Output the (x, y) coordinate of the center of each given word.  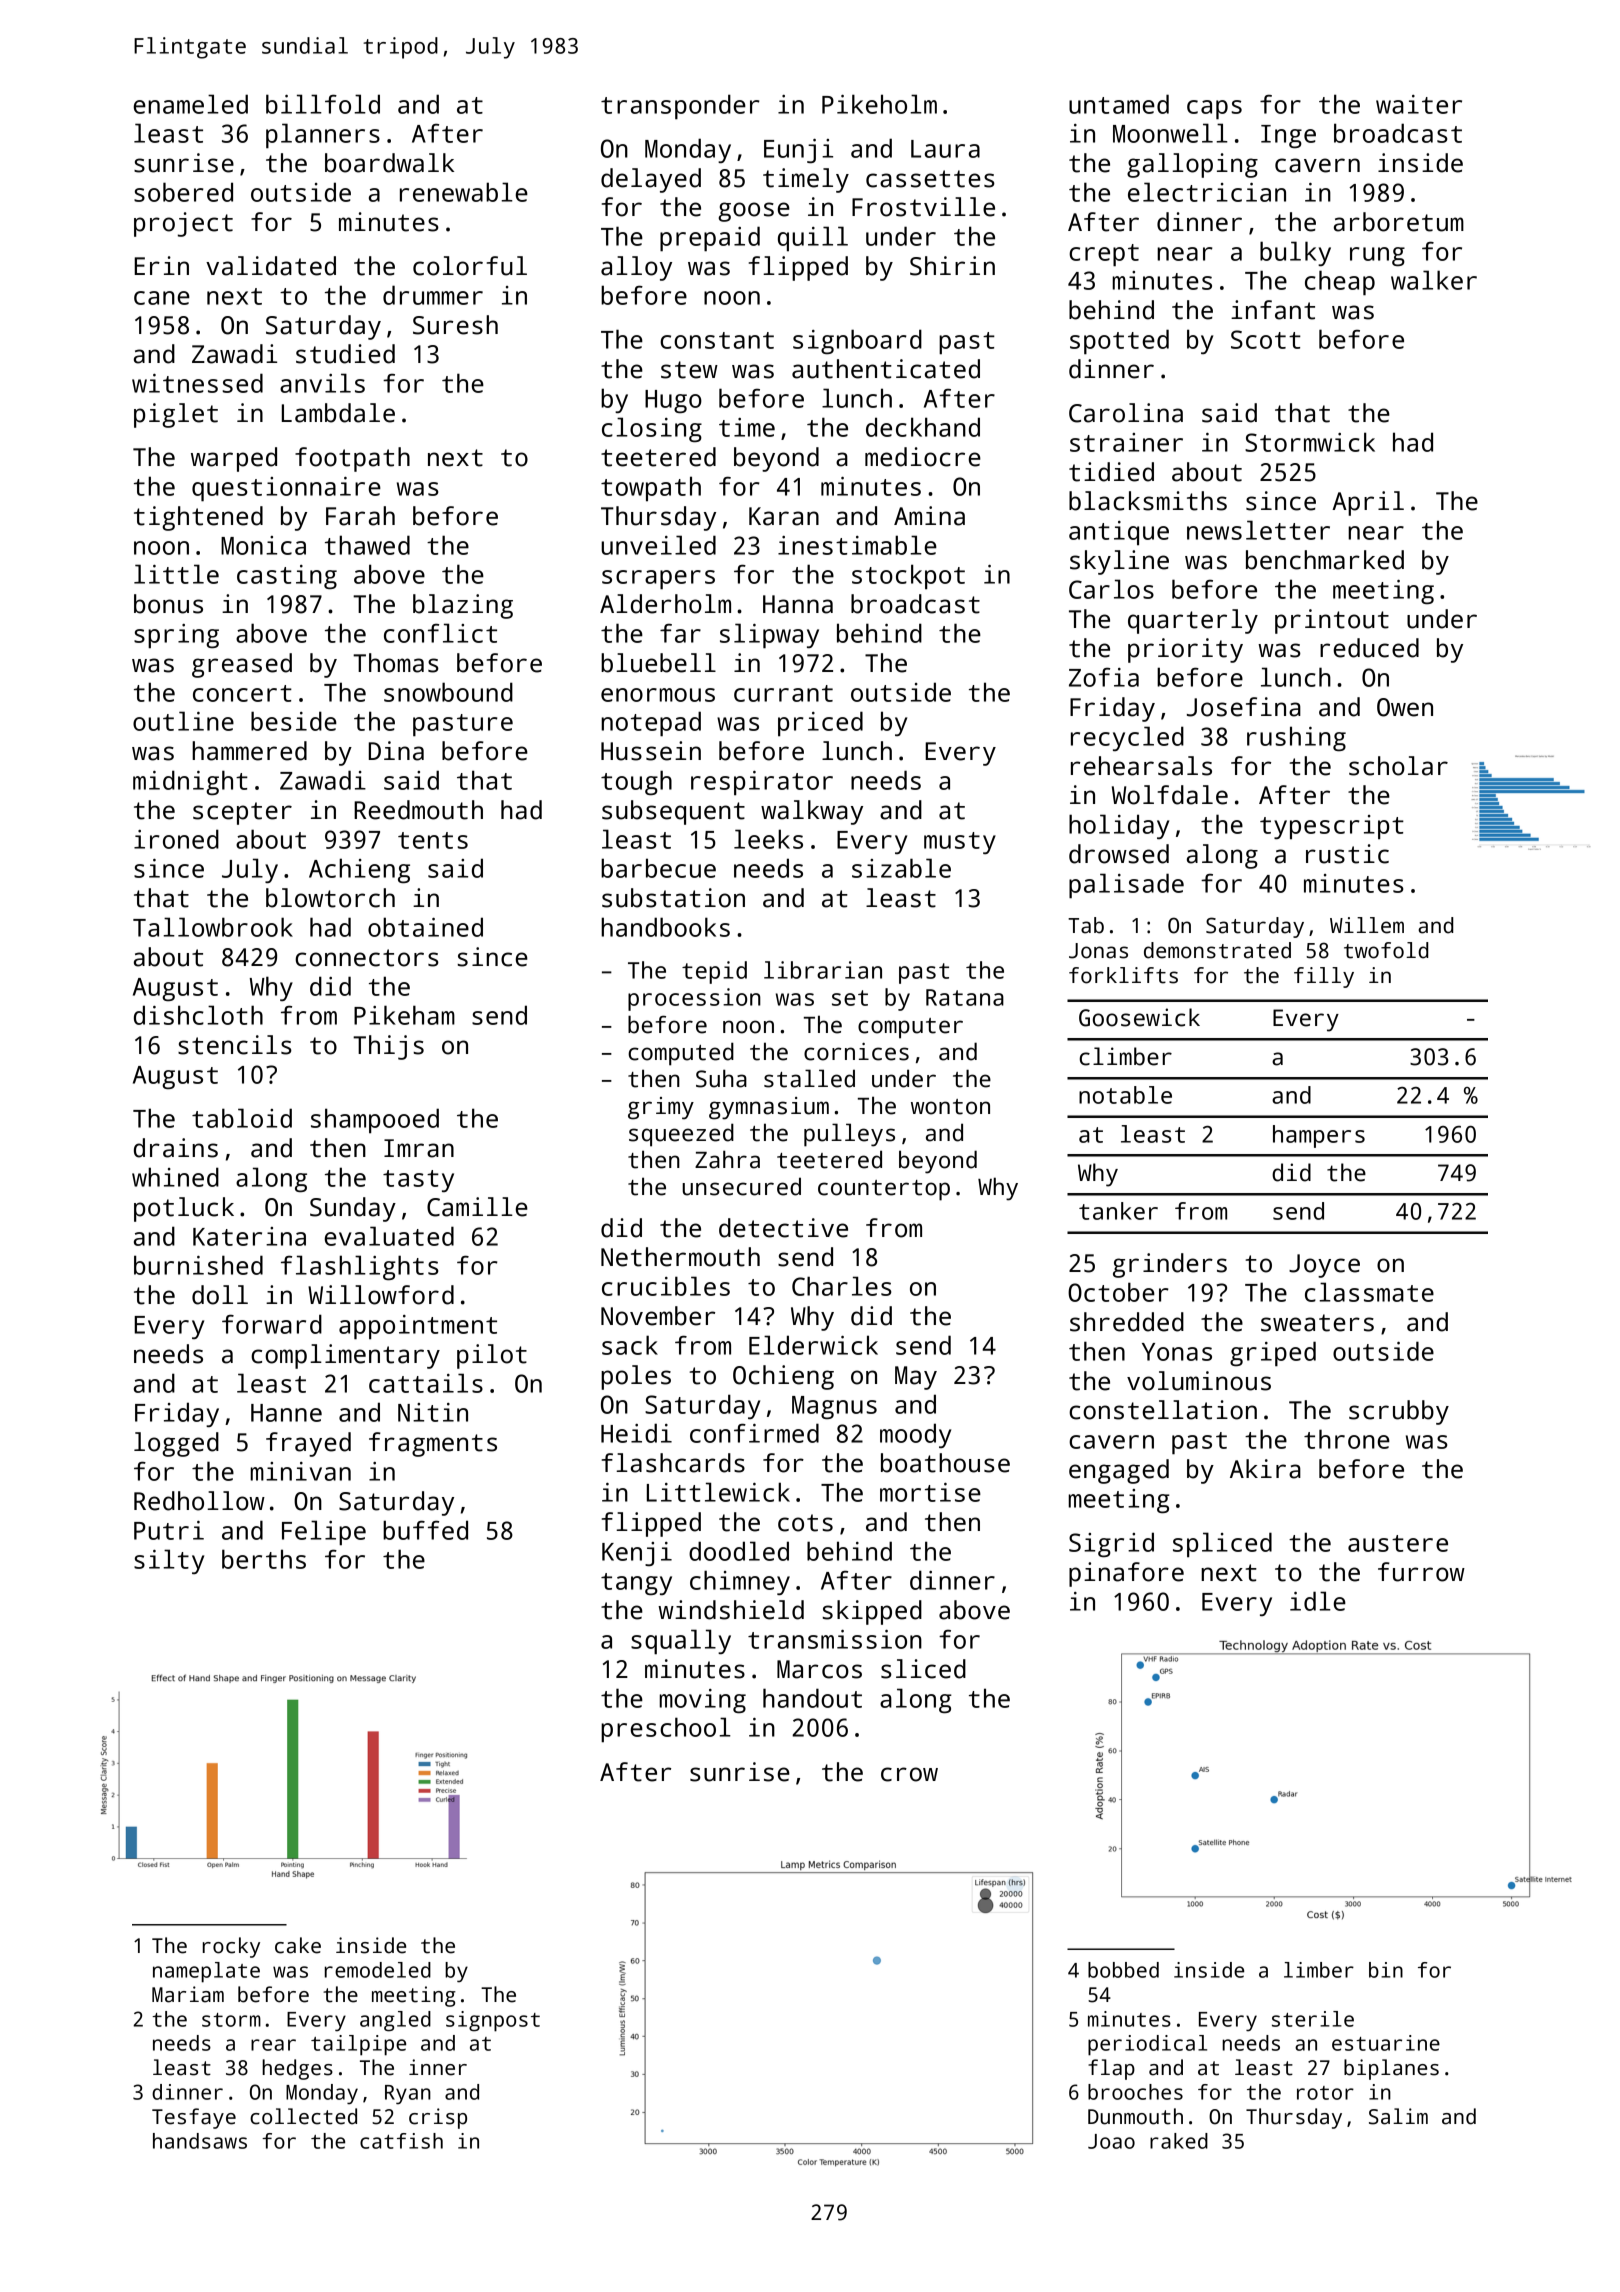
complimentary (345, 1356)
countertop (884, 1190)
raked (1179, 2141)
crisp (438, 2118)
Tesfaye (194, 2118)
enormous (658, 695)
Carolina (1126, 413)
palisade (1126, 886)
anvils (322, 383)
